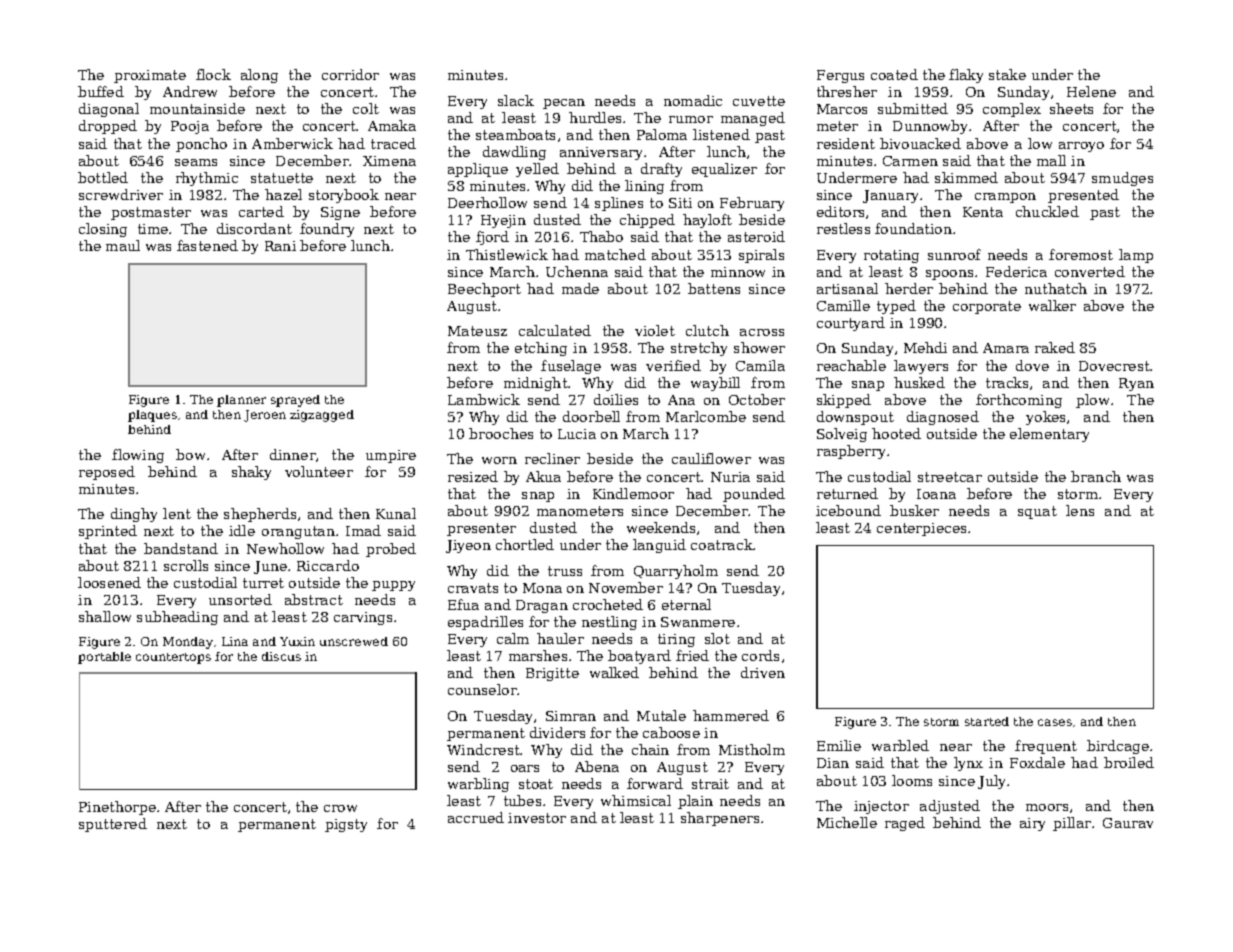  Describe the element at coordinates (340, 808) in the image. I see `crow` at that location.
